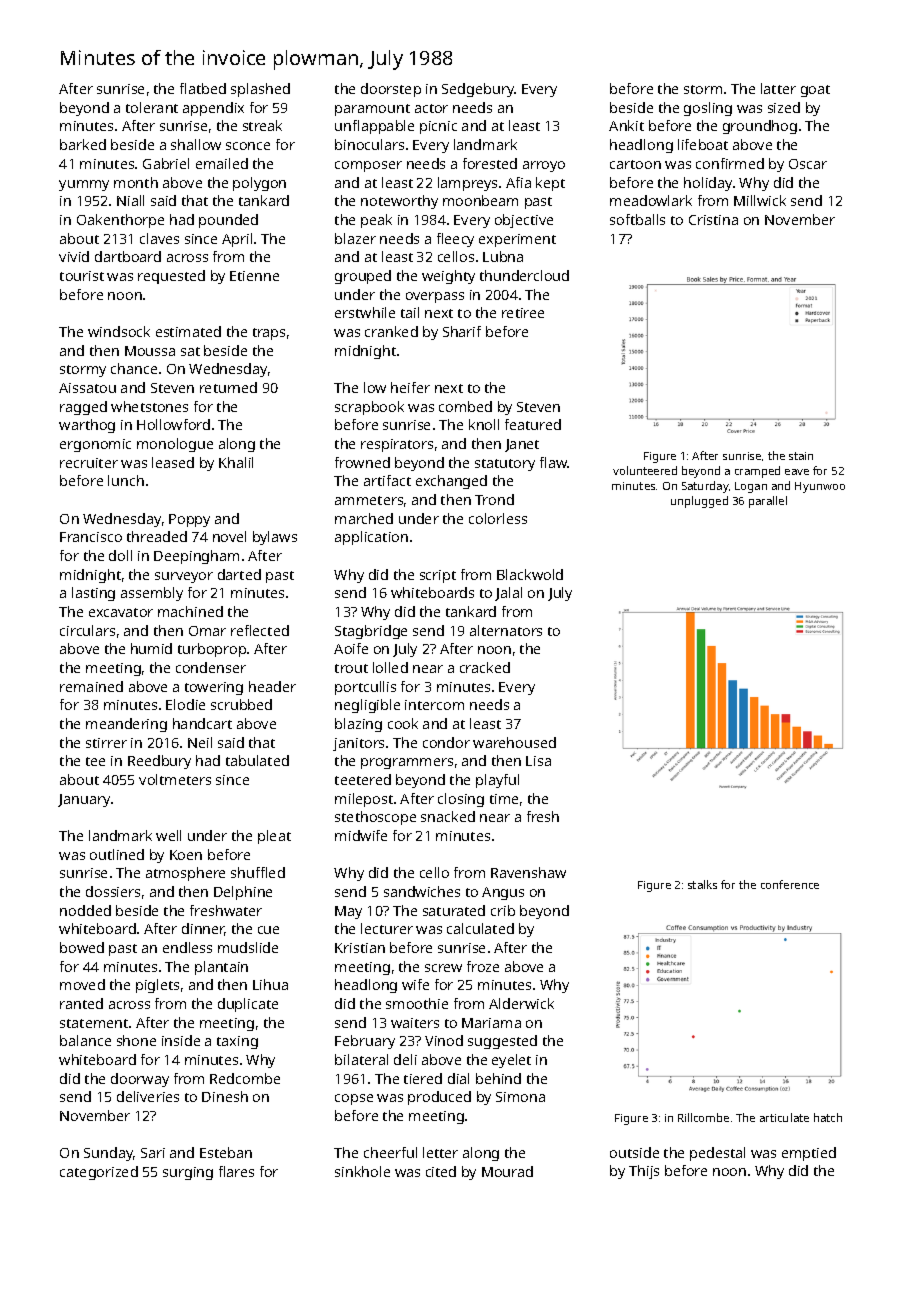 This screenshot has height=1316, width=908. What do you see at coordinates (83, 144) in the screenshot?
I see `barked` at bounding box center [83, 144].
